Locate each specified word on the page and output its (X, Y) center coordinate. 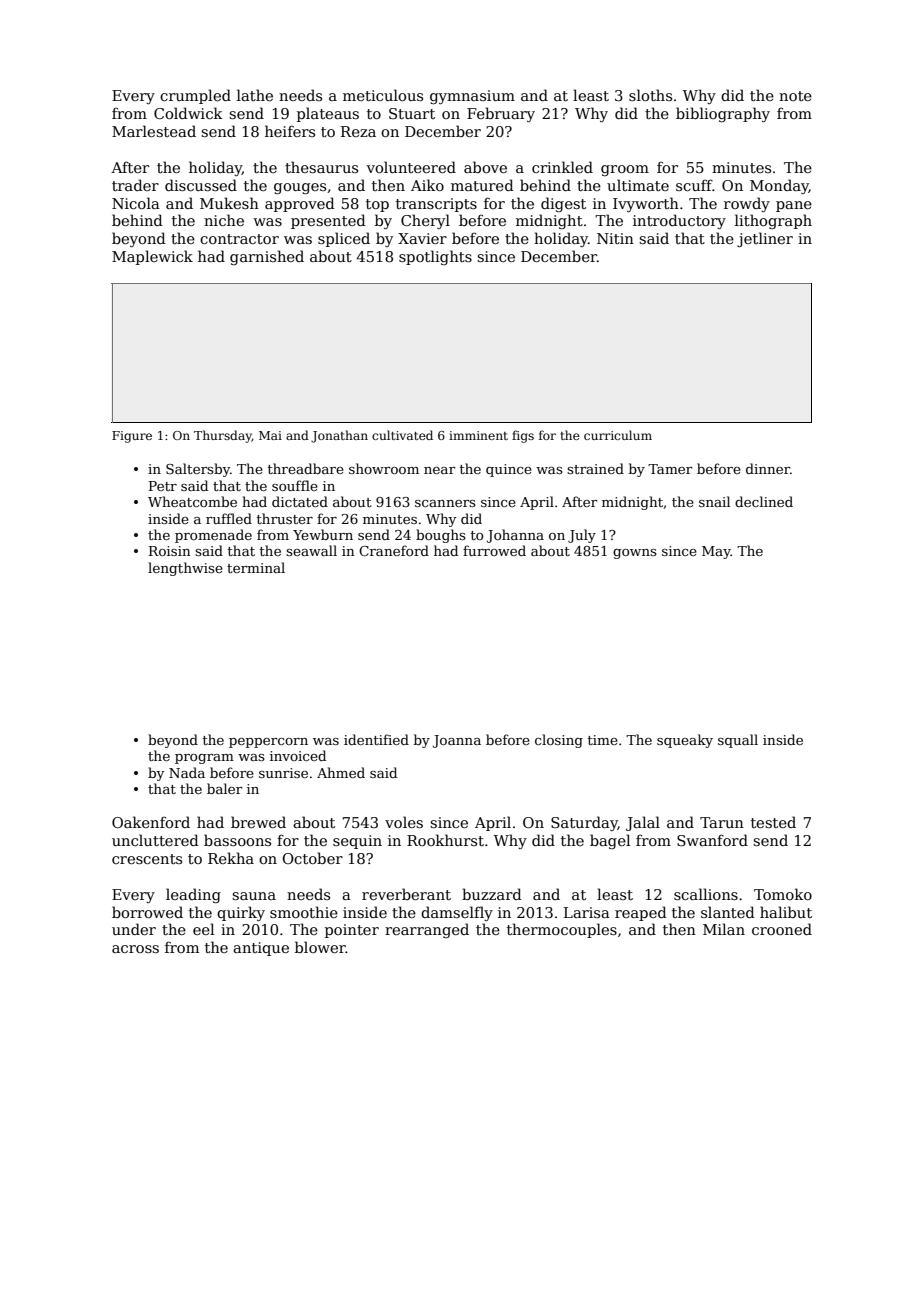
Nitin (615, 238)
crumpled (195, 96)
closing (559, 741)
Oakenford (151, 822)
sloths (650, 95)
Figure (132, 437)
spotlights (435, 257)
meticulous (383, 95)
